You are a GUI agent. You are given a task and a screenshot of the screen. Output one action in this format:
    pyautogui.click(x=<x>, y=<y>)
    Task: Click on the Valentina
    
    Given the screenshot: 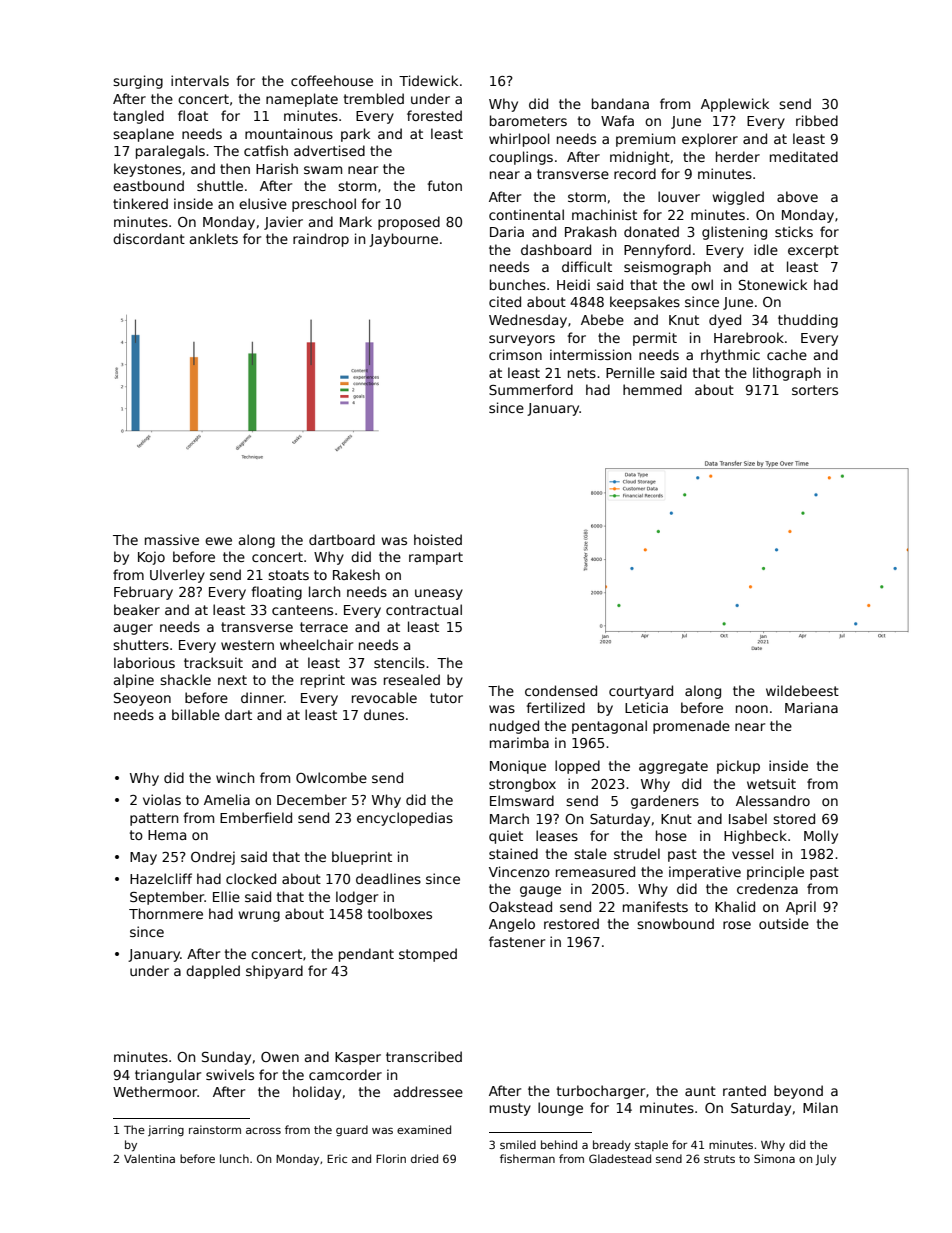 What is the action you would take?
    pyautogui.click(x=149, y=1158)
